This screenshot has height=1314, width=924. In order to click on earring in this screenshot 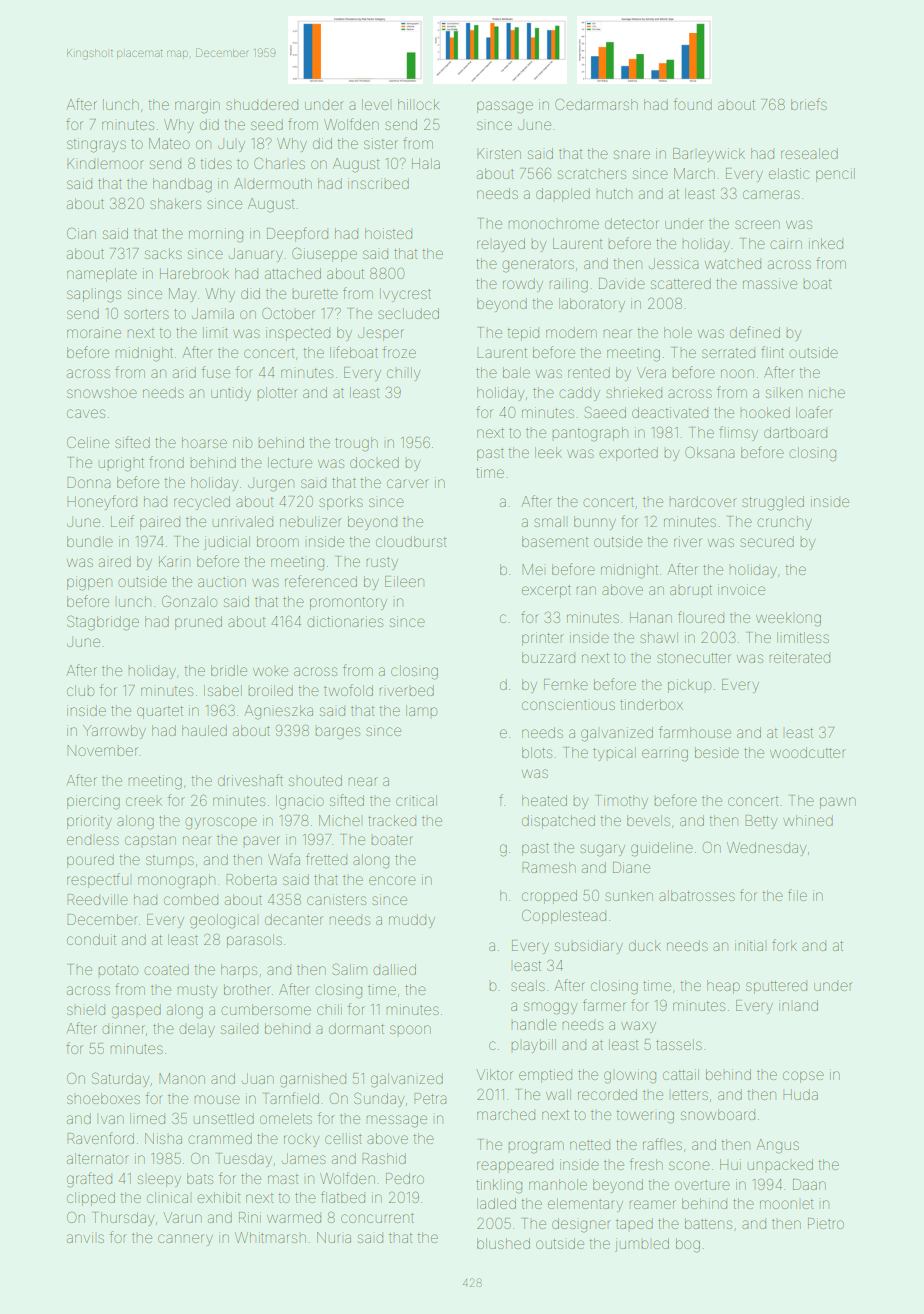, I will do `click(665, 754)`.
